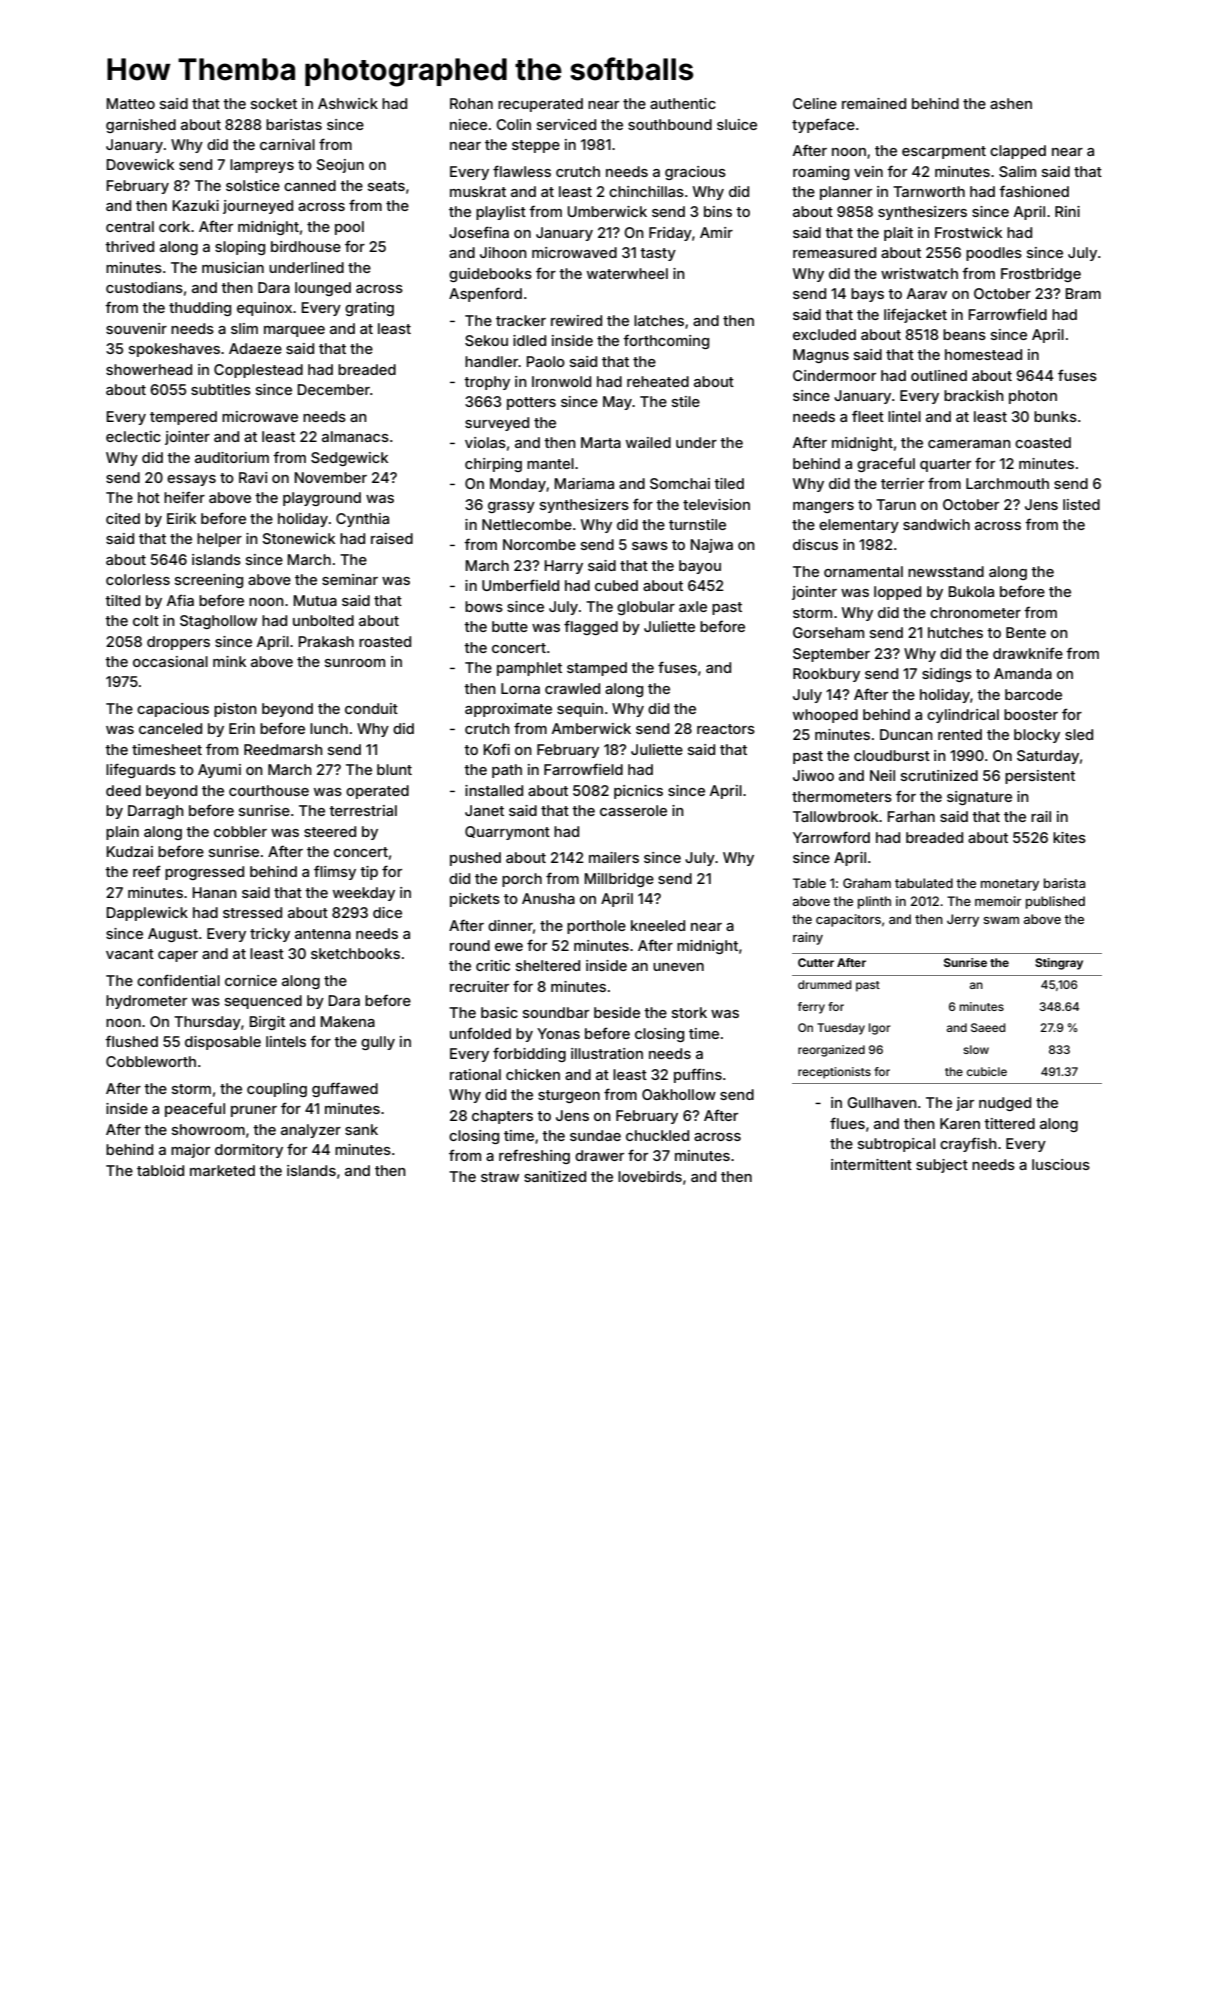  Describe the element at coordinates (942, 1166) in the page. I see `subject` at that location.
